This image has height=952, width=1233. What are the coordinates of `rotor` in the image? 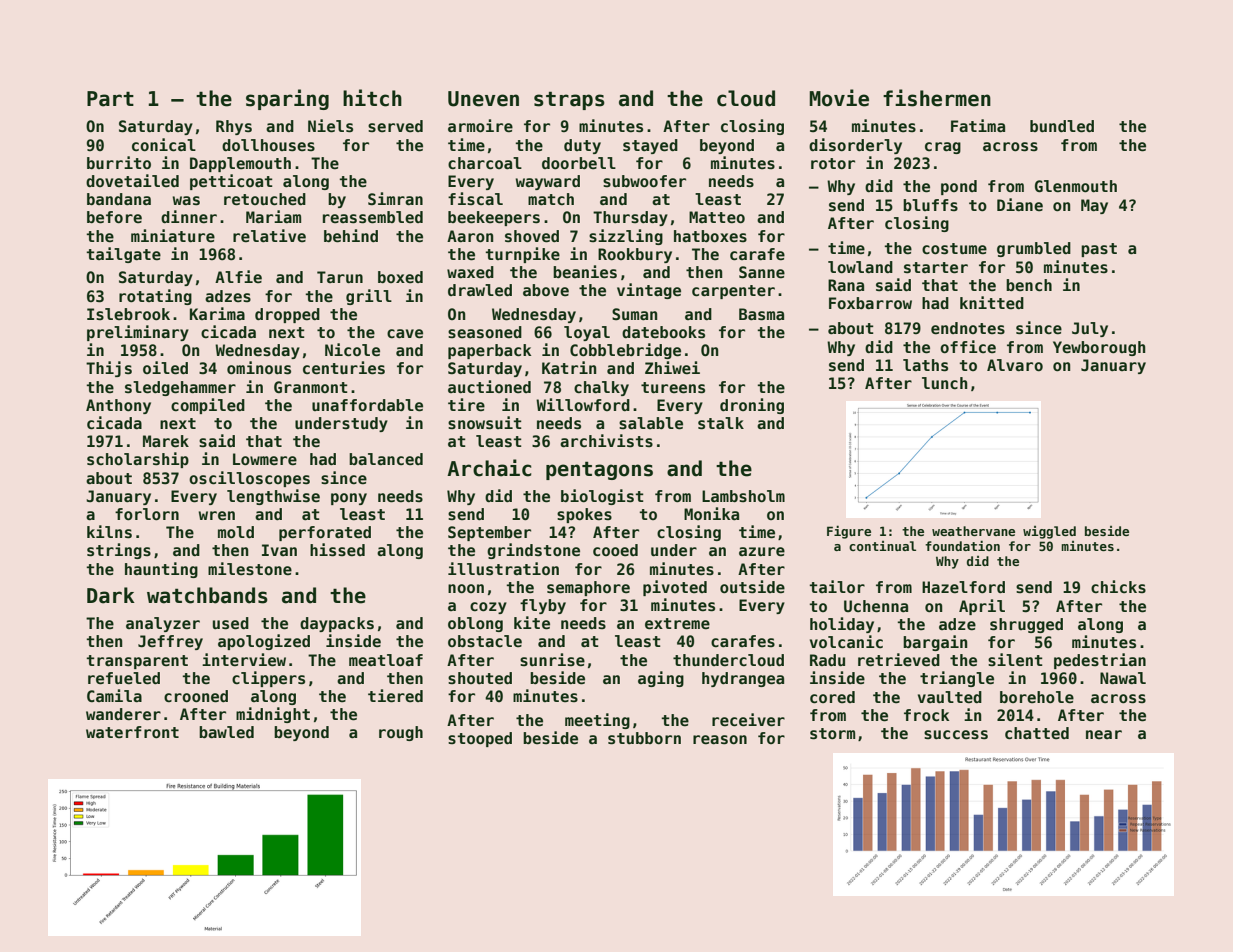 It's located at (833, 163).
